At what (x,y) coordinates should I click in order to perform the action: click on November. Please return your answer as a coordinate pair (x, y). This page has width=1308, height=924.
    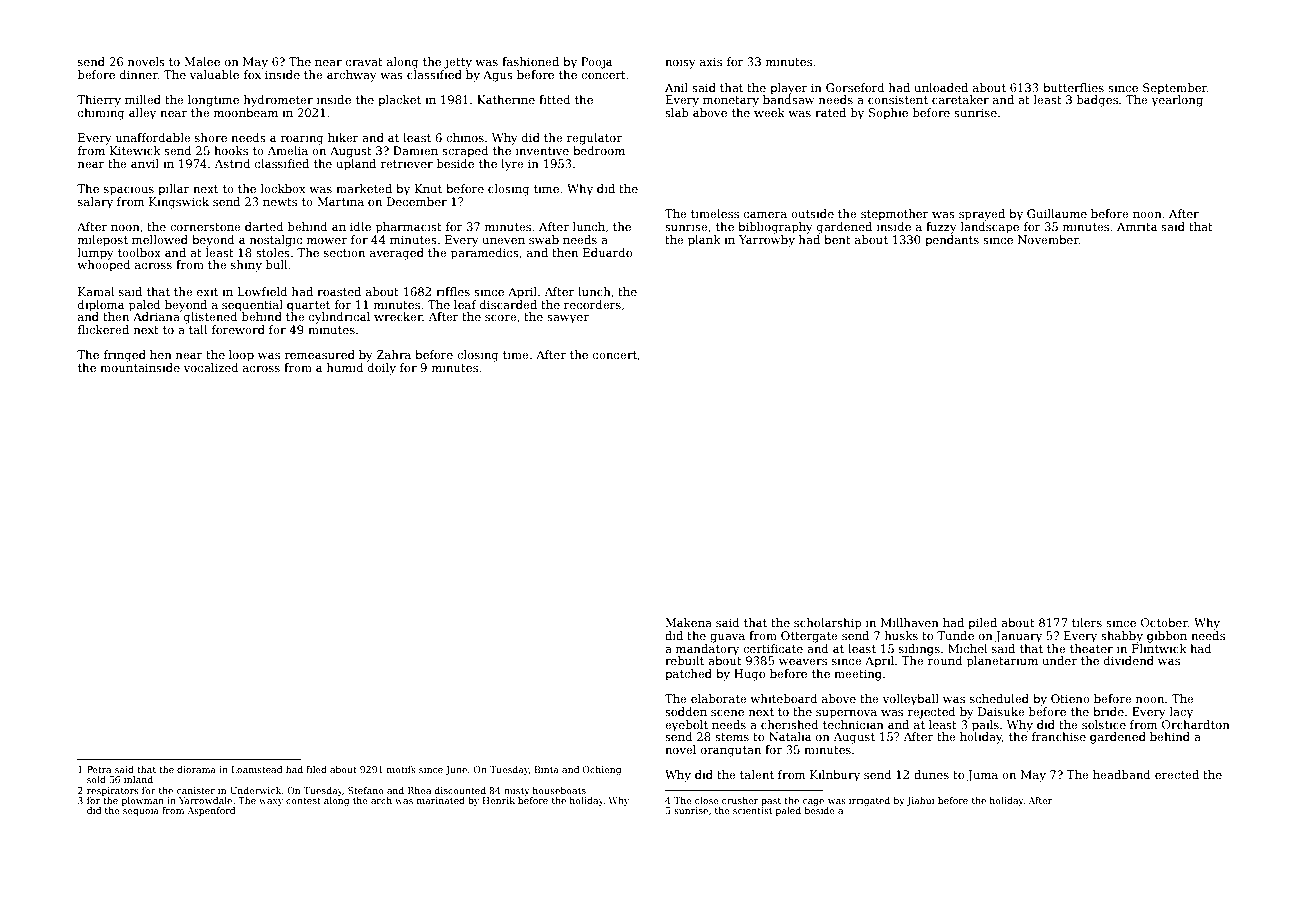
    Looking at the image, I should click on (1048, 239).
